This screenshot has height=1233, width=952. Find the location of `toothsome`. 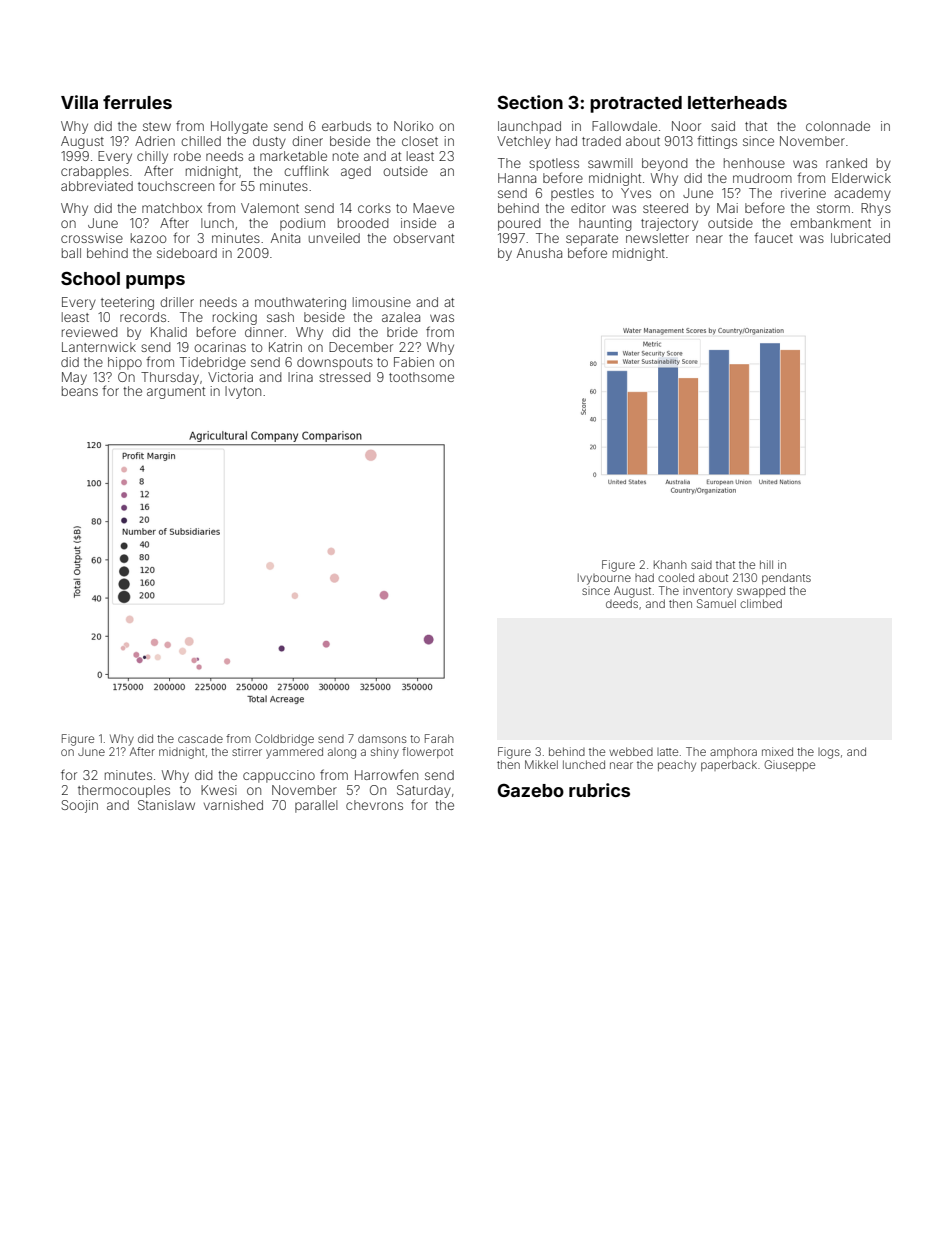

toothsome is located at coordinates (421, 377).
